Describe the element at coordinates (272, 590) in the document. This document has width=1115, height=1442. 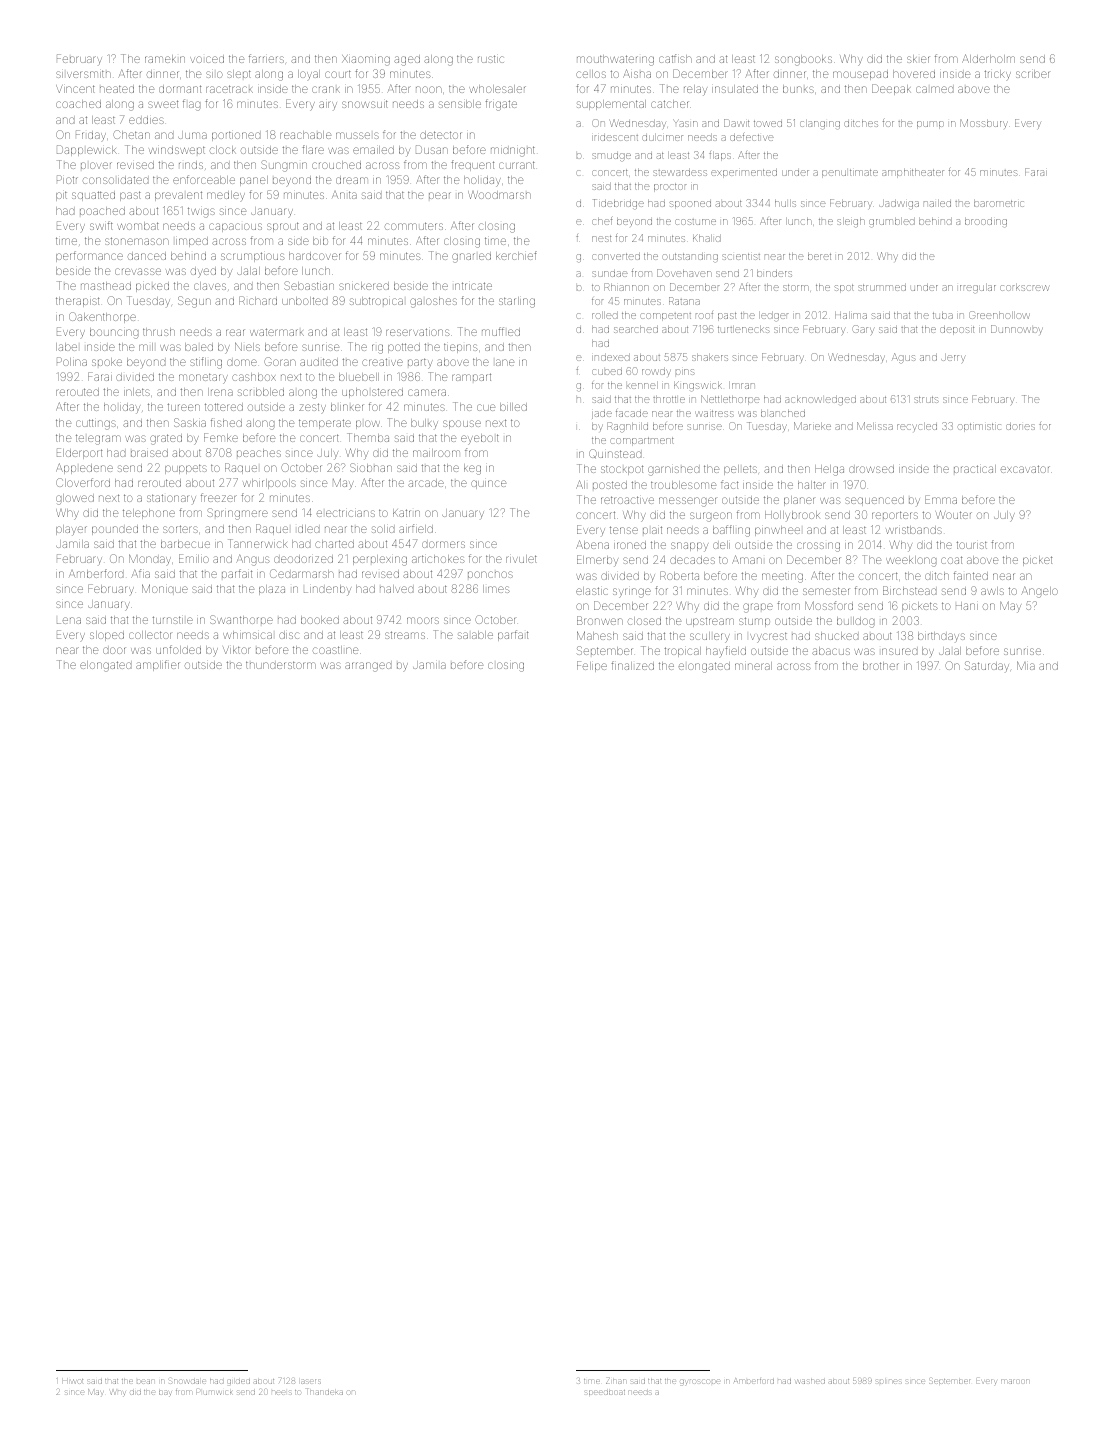
I see `plaza` at that location.
